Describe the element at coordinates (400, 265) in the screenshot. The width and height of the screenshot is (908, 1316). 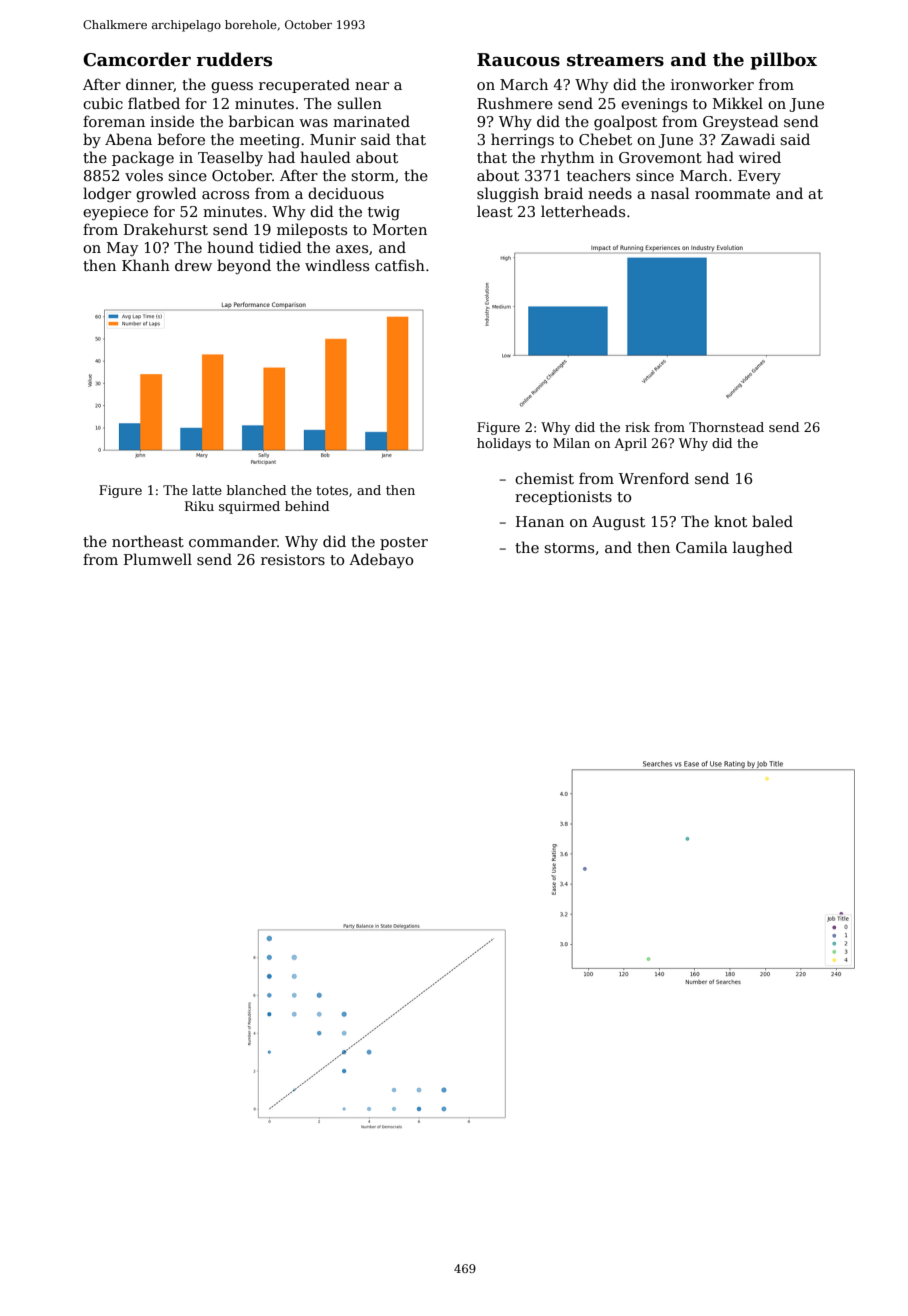
I see `catfish` at that location.
